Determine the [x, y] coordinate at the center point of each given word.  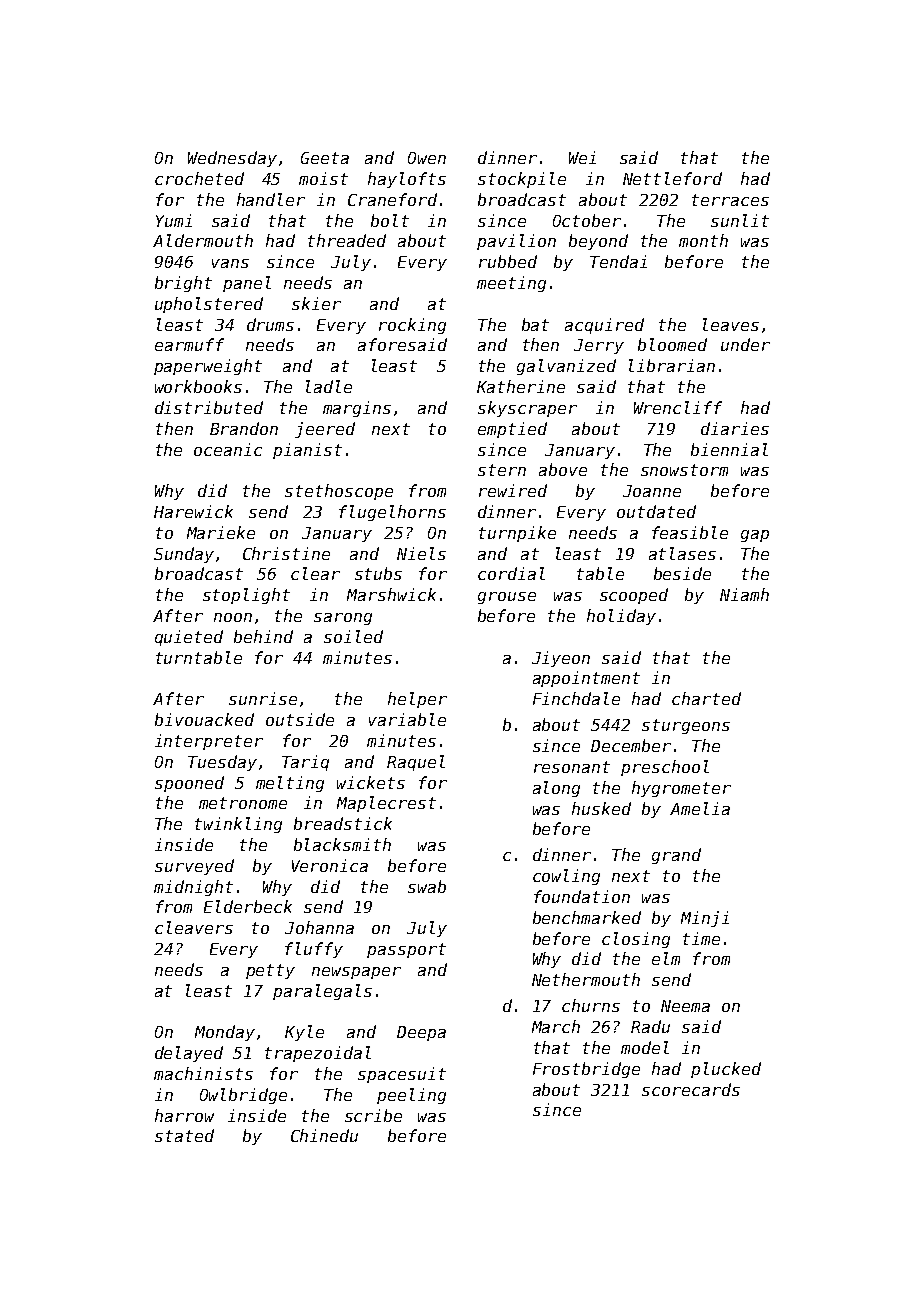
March [556, 1026]
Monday [225, 1033]
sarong [343, 619]
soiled [353, 636]
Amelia [700, 808]
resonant [572, 767]
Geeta [325, 158]
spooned [189, 784]
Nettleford [672, 178]
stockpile [522, 180]
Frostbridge [586, 1070]
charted [706, 698]
